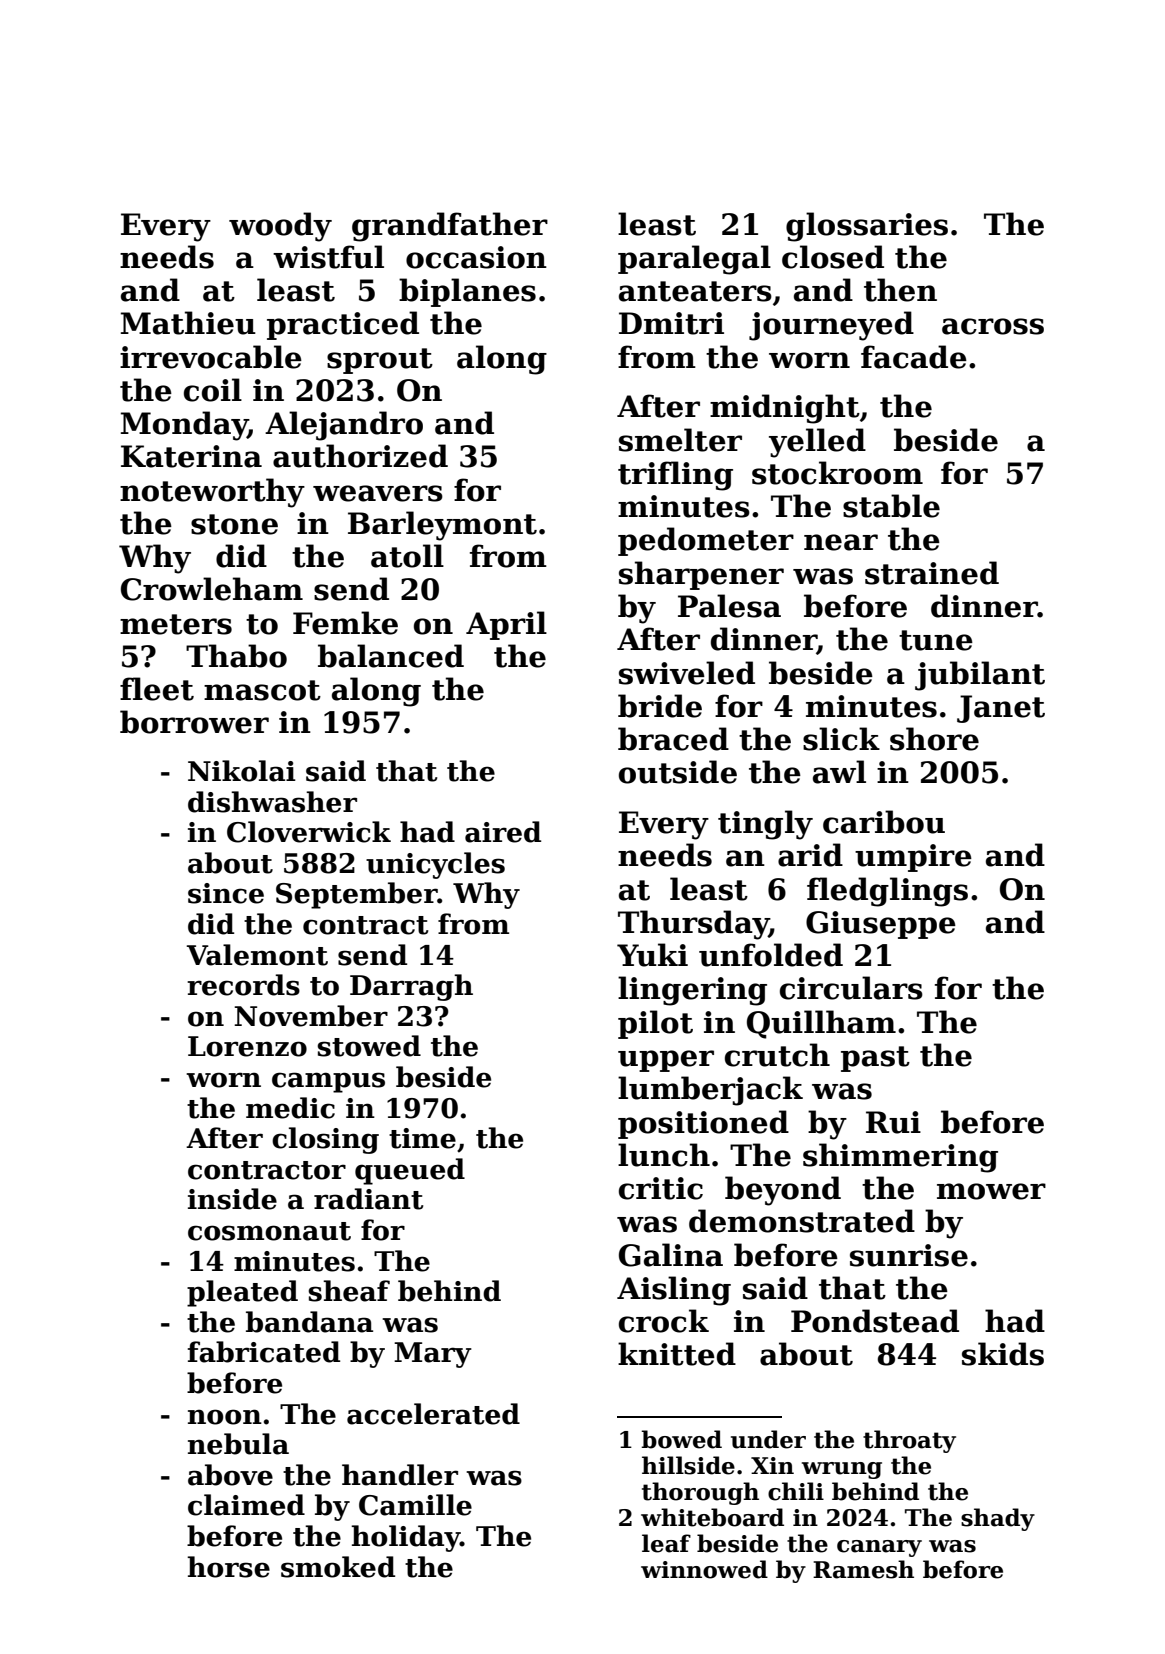  What do you see at coordinates (660, 706) in the document?
I see `bride` at bounding box center [660, 706].
